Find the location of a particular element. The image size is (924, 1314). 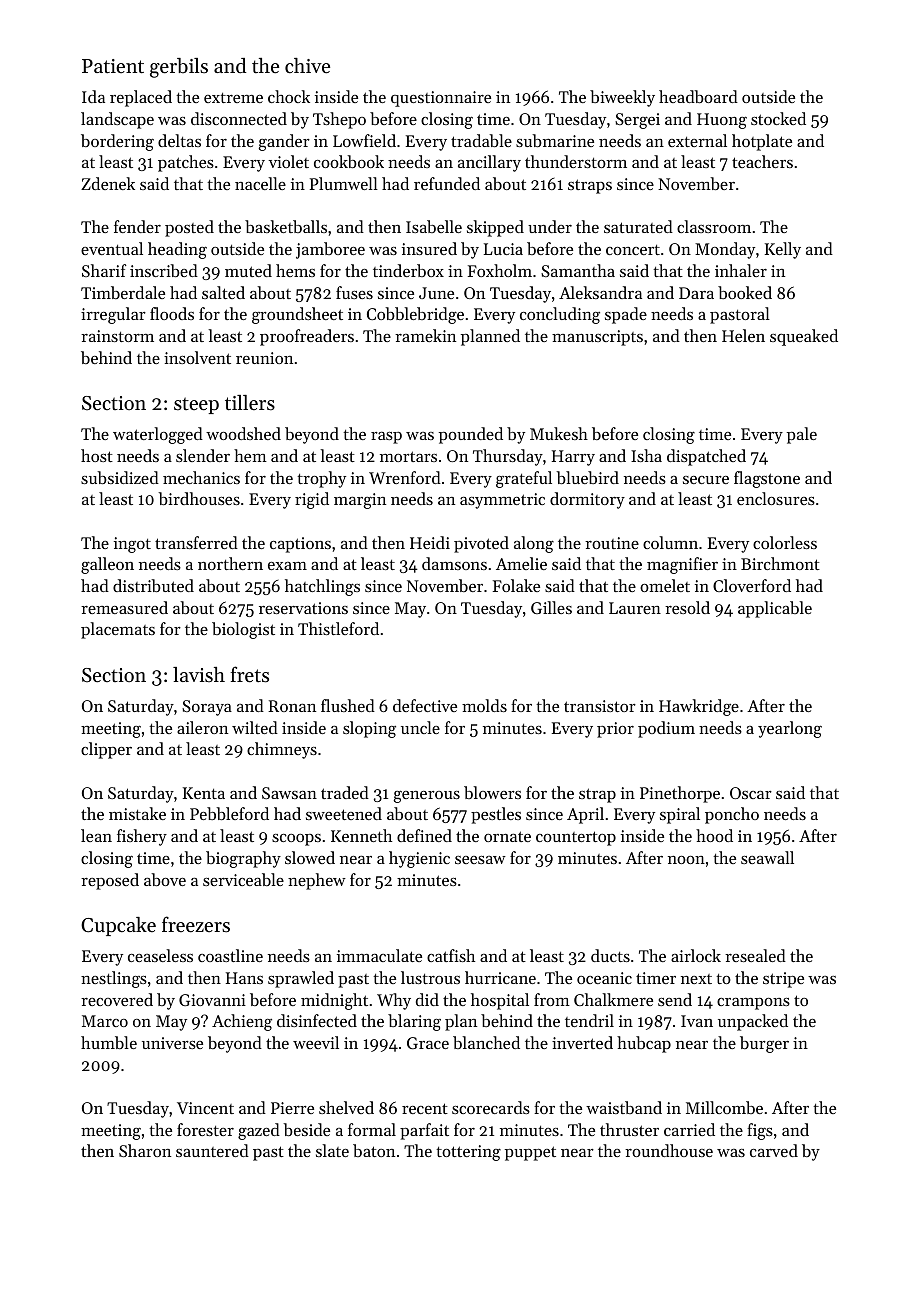

gerbils is located at coordinates (179, 68).
